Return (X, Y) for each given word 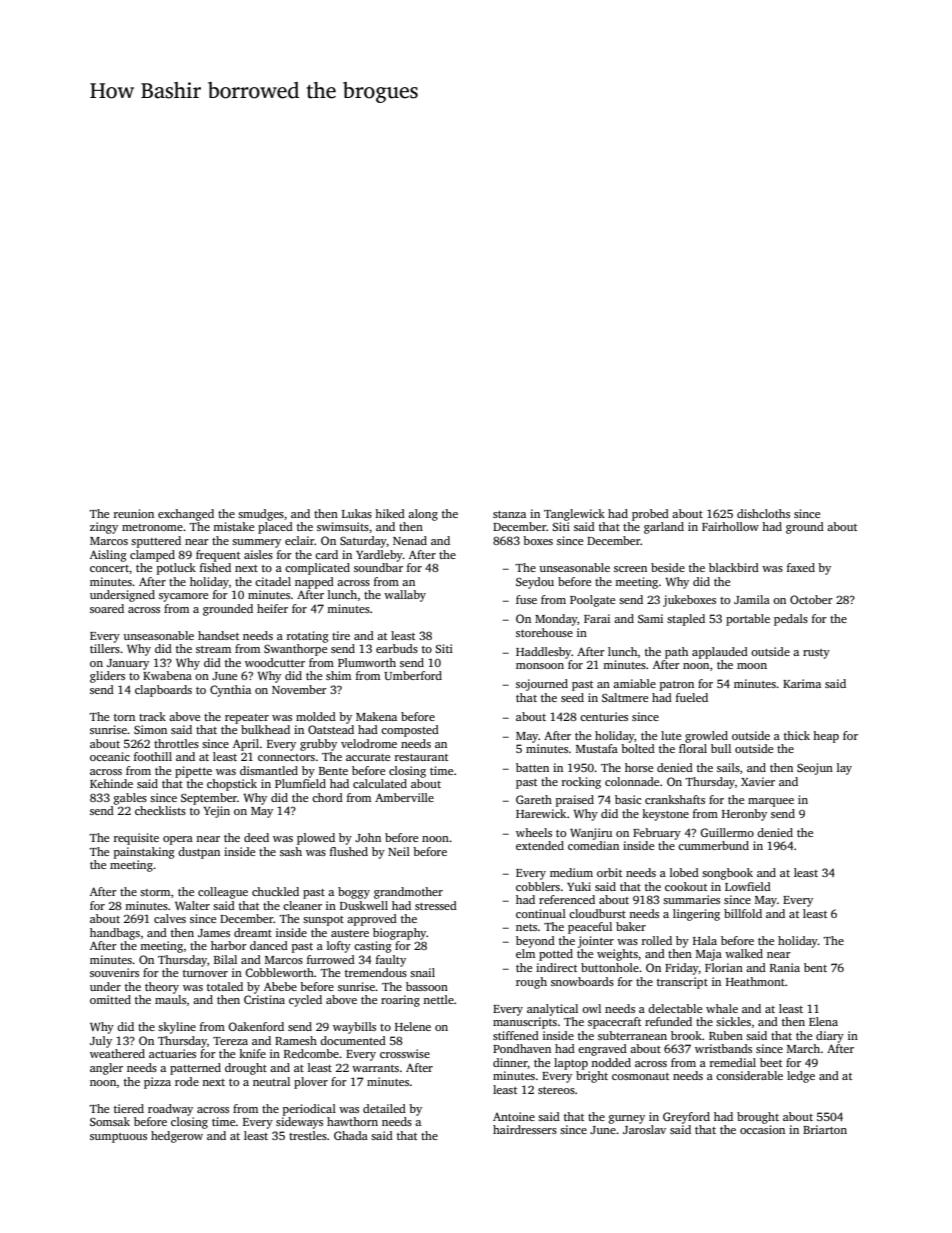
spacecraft (614, 1023)
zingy (104, 528)
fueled (692, 697)
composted (410, 731)
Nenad (410, 540)
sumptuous (118, 1138)
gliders (107, 677)
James (214, 933)
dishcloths (763, 513)
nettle (438, 999)
